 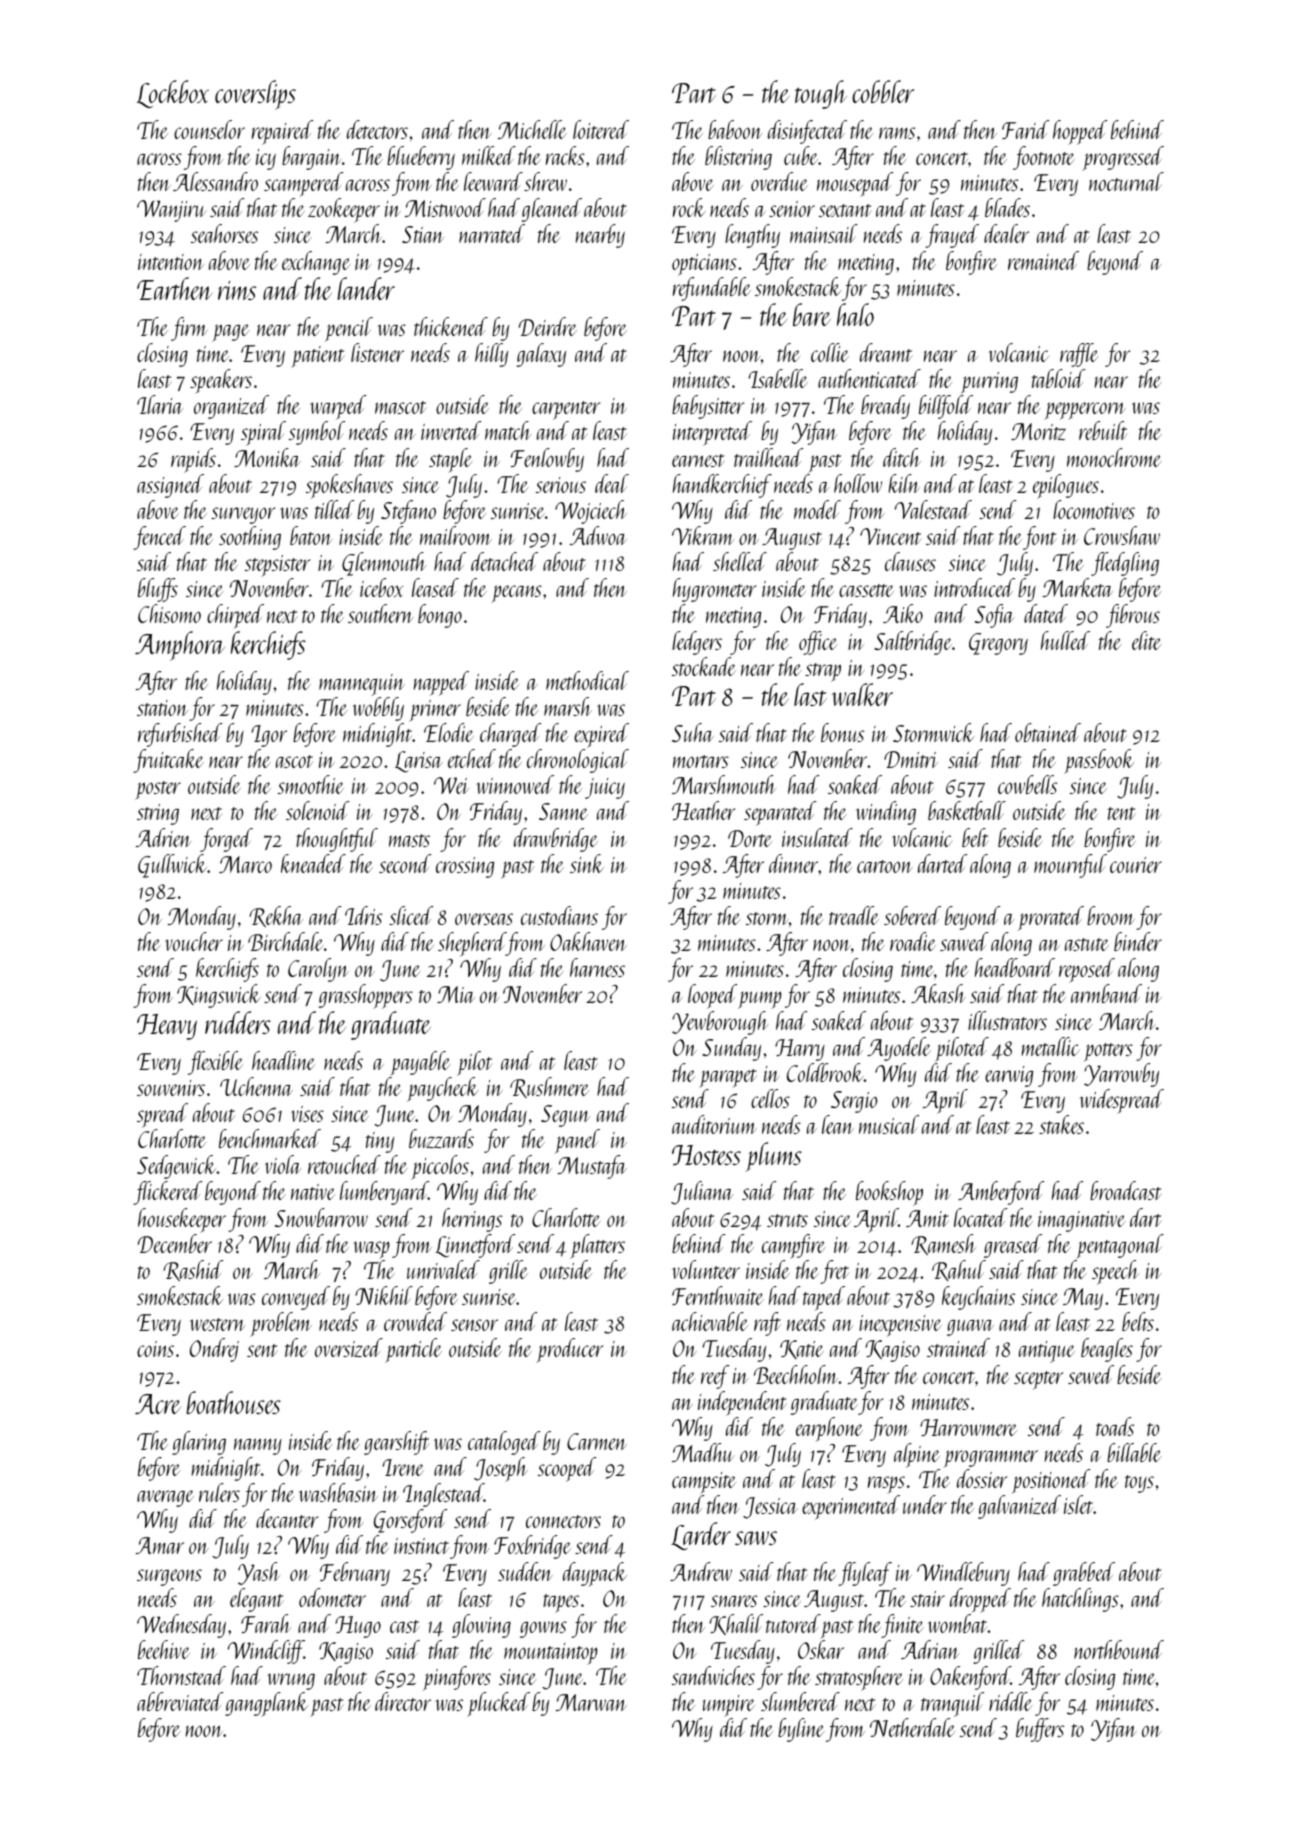 What do you see at coordinates (403, 1701) in the document?
I see `director` at bounding box center [403, 1701].
